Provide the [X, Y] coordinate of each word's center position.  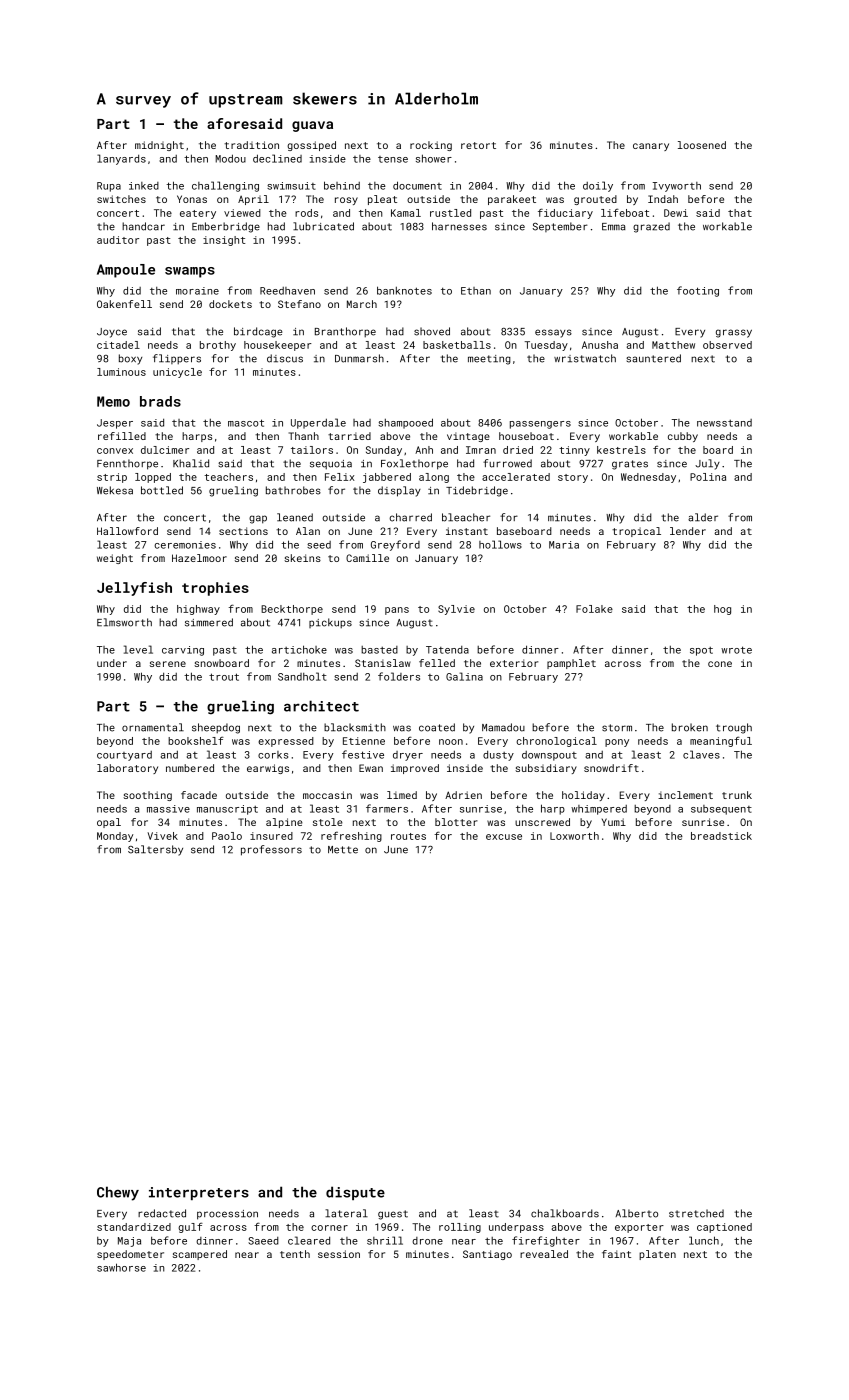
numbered [190, 768]
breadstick [721, 836]
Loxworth [574, 836]
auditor [118, 240]
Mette [343, 850]
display [399, 491]
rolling [460, 1228]
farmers [387, 808]
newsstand [724, 423]
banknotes [404, 290]
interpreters [199, 1193]
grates [630, 465]
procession [227, 1215]
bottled [162, 490]
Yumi [614, 822]
